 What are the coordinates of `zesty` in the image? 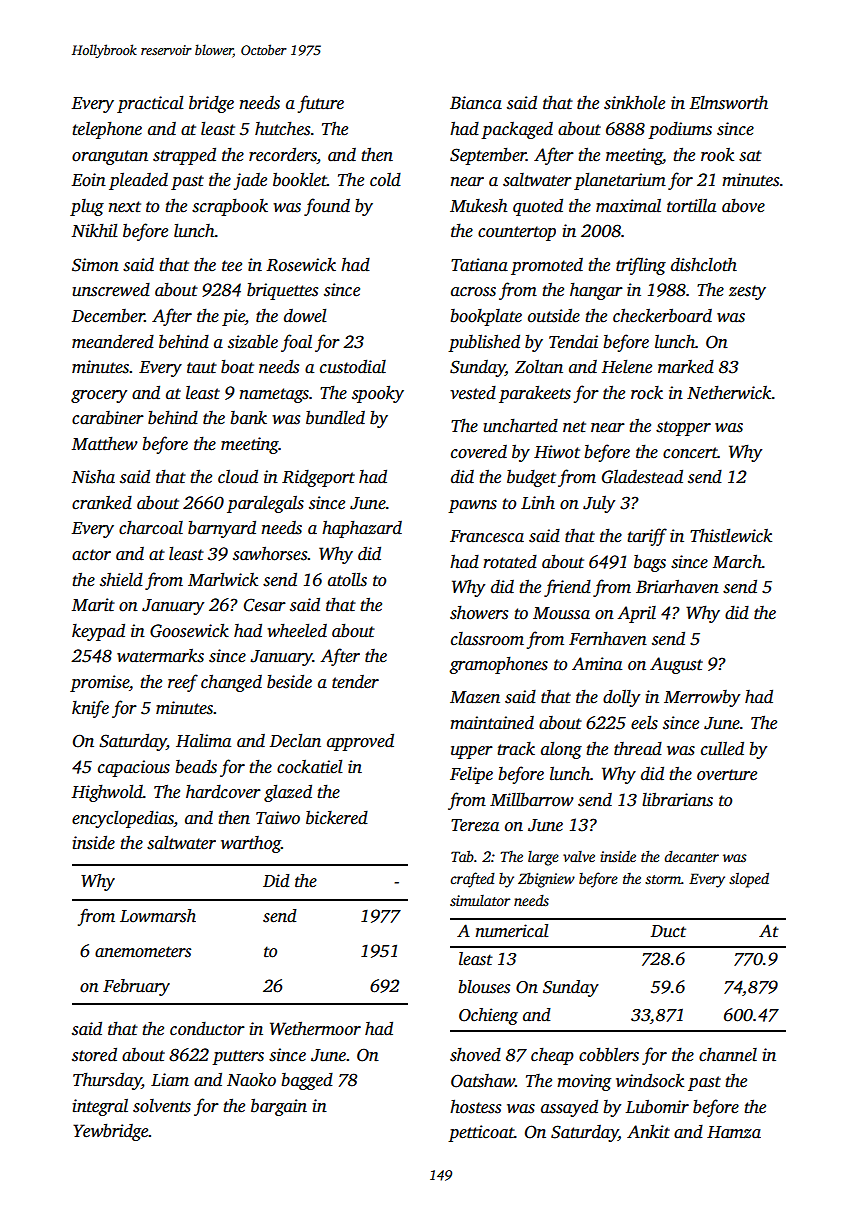 It's located at (747, 292).
